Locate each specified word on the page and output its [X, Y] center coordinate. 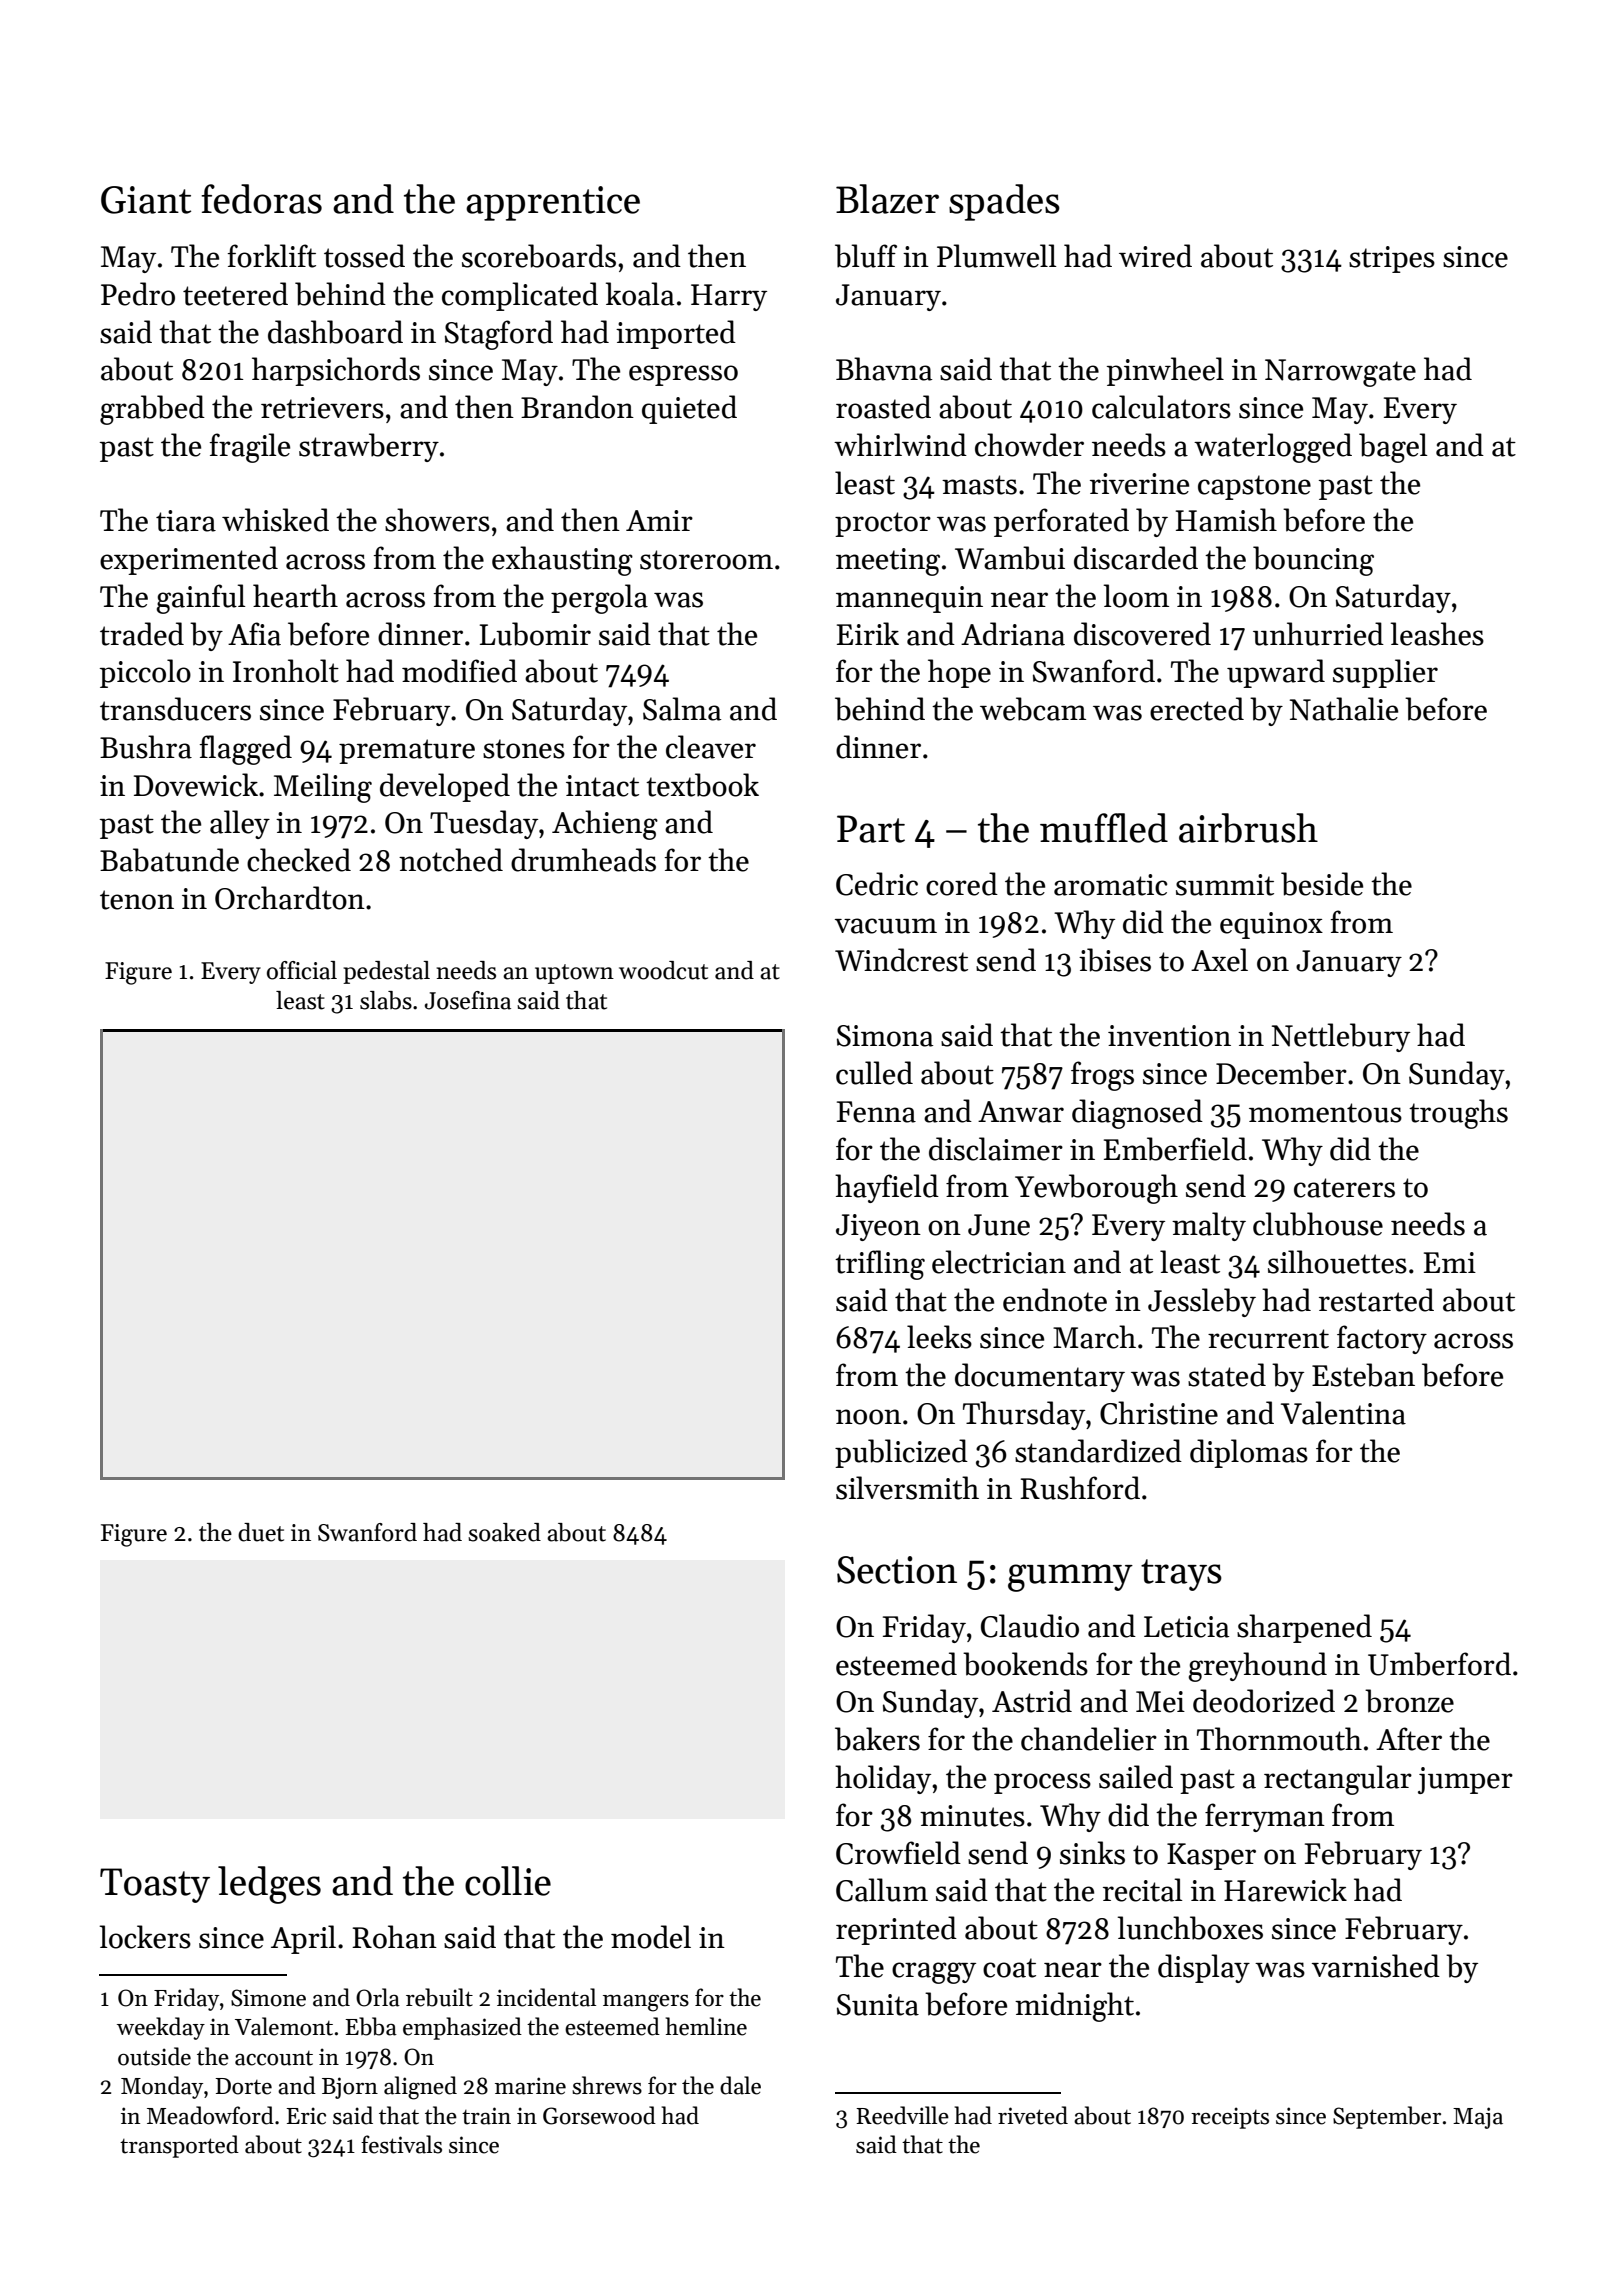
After [1409, 1739]
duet [261, 1532]
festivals [401, 2144]
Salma [682, 709]
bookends [1025, 1664]
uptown [574, 974]
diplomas [1249, 1453]
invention [1169, 1036]
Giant [146, 200]
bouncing [1313, 561]
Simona [885, 1036]
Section [897, 1570]
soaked [504, 1532]
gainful [200, 599]
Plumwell [996, 256]
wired [1155, 256]
